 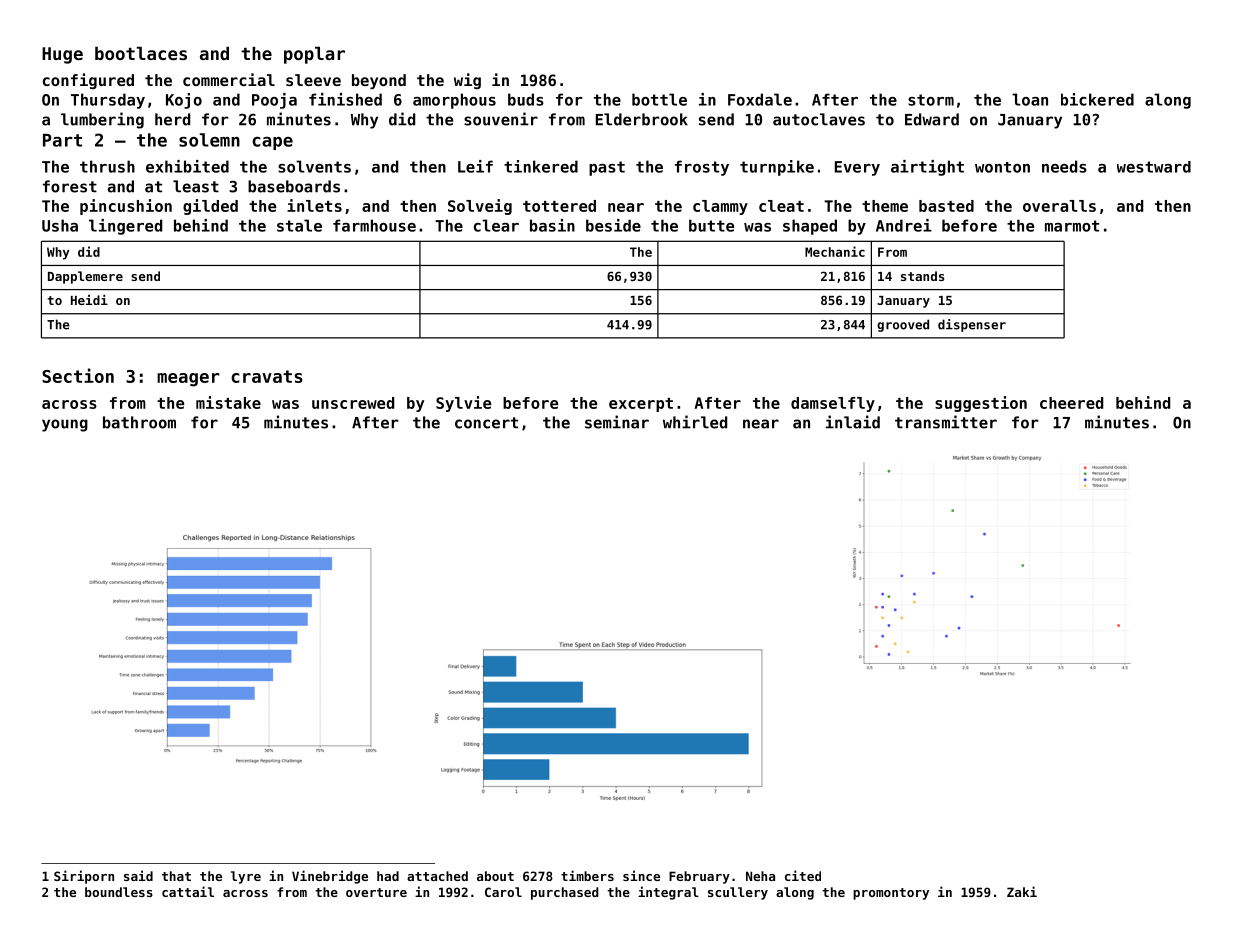 What do you see at coordinates (695, 422) in the screenshot?
I see `whirled` at bounding box center [695, 422].
